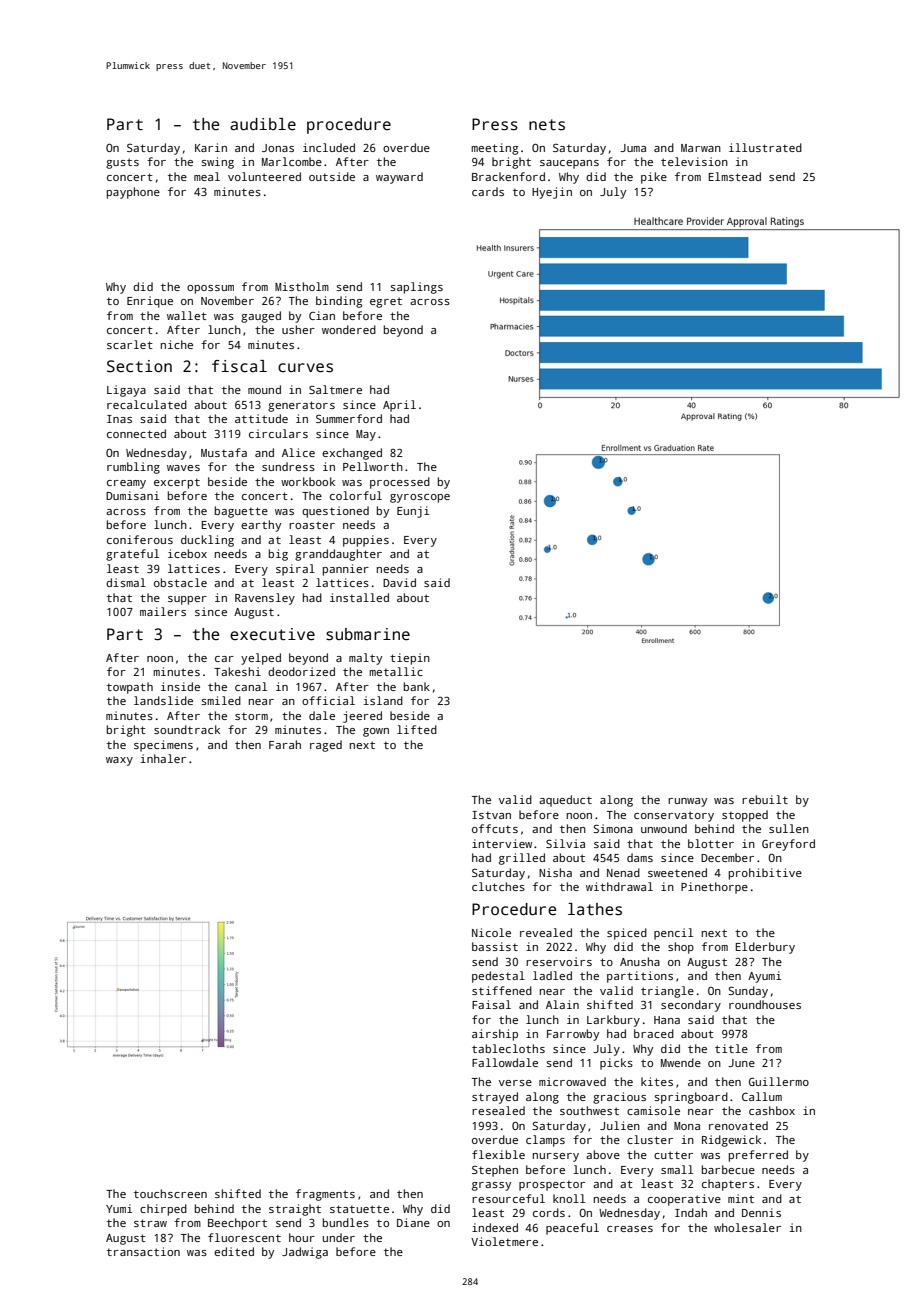 This screenshot has width=924, height=1308. What do you see at coordinates (399, 178) in the screenshot?
I see `wayward` at bounding box center [399, 178].
